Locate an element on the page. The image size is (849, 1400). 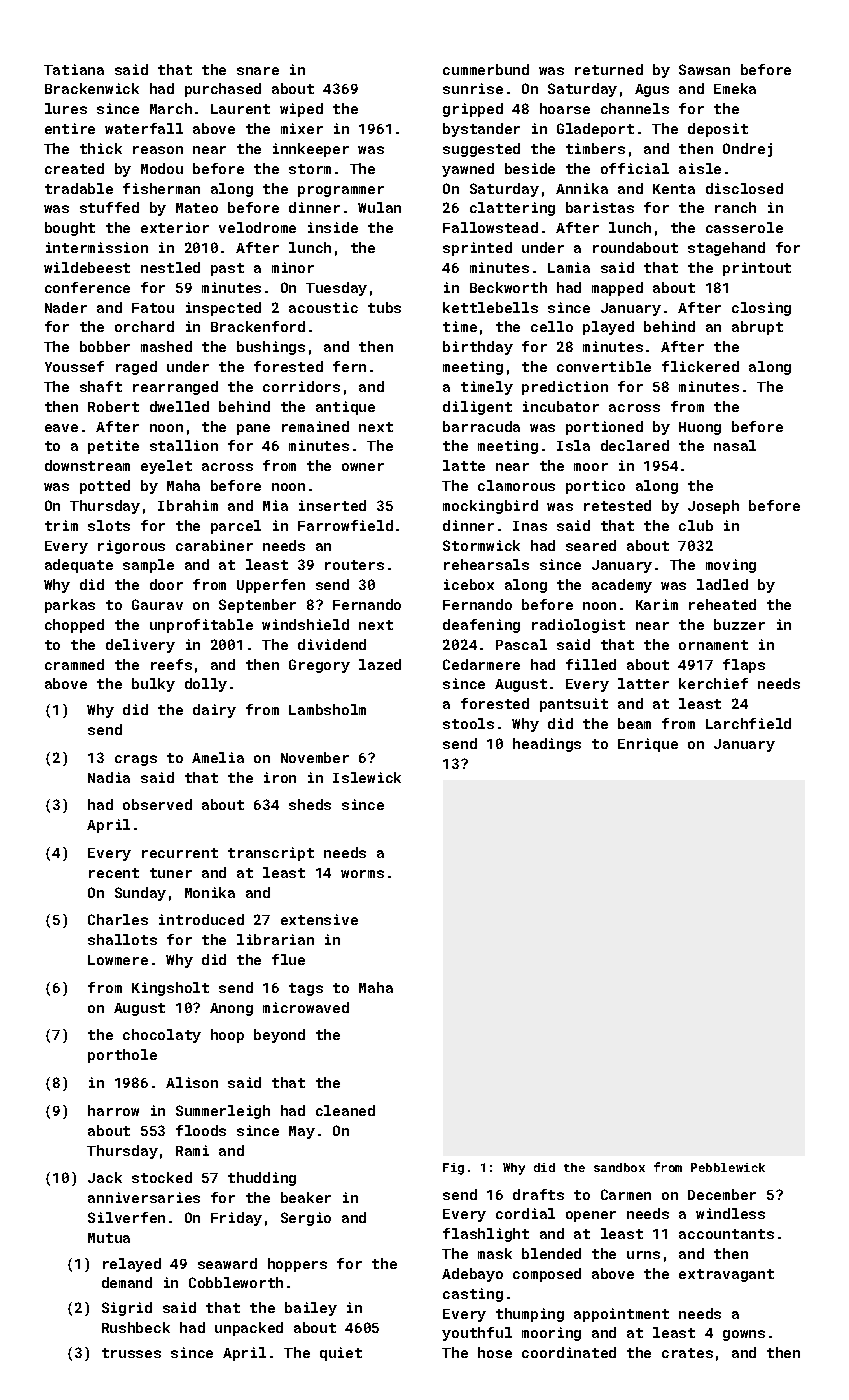
Inas is located at coordinates (530, 526).
